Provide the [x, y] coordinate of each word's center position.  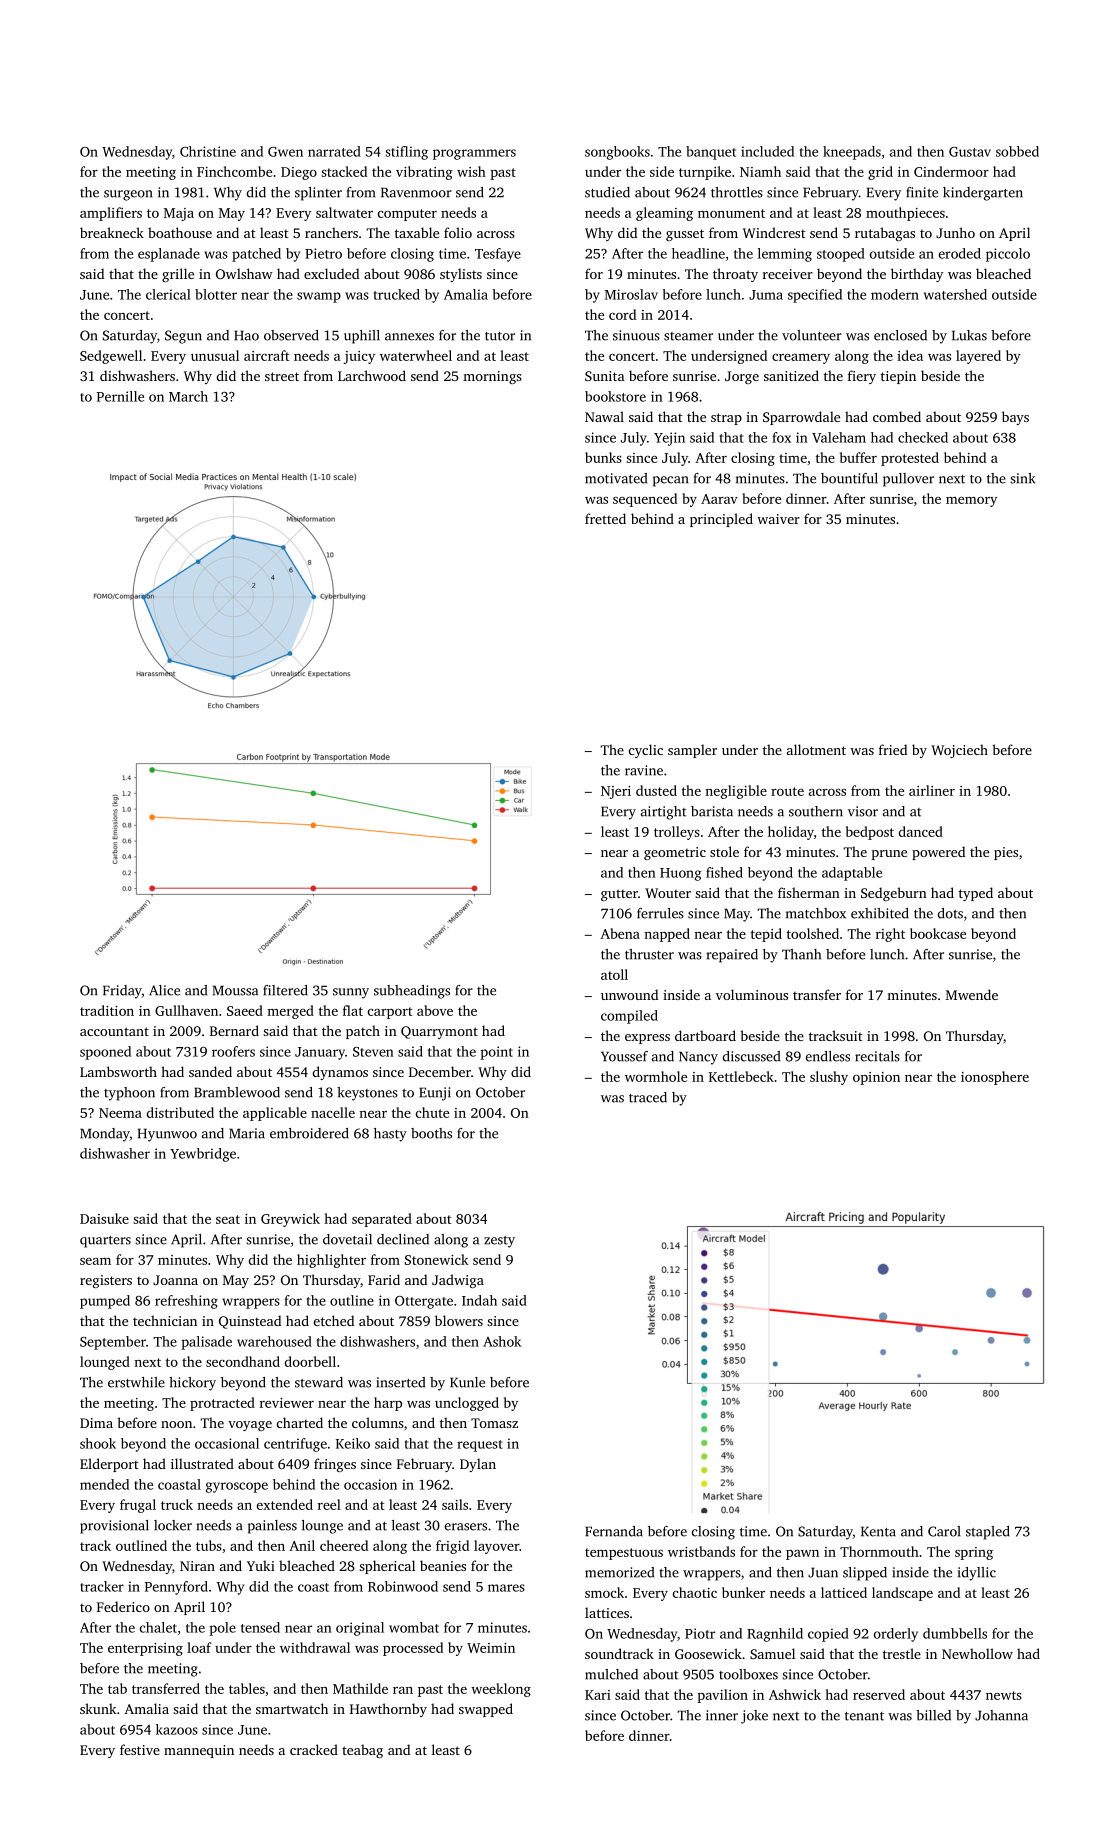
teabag [362, 1751]
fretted [605, 518]
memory [971, 502]
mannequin [199, 1751]
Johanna [1001, 1715]
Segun [183, 337]
